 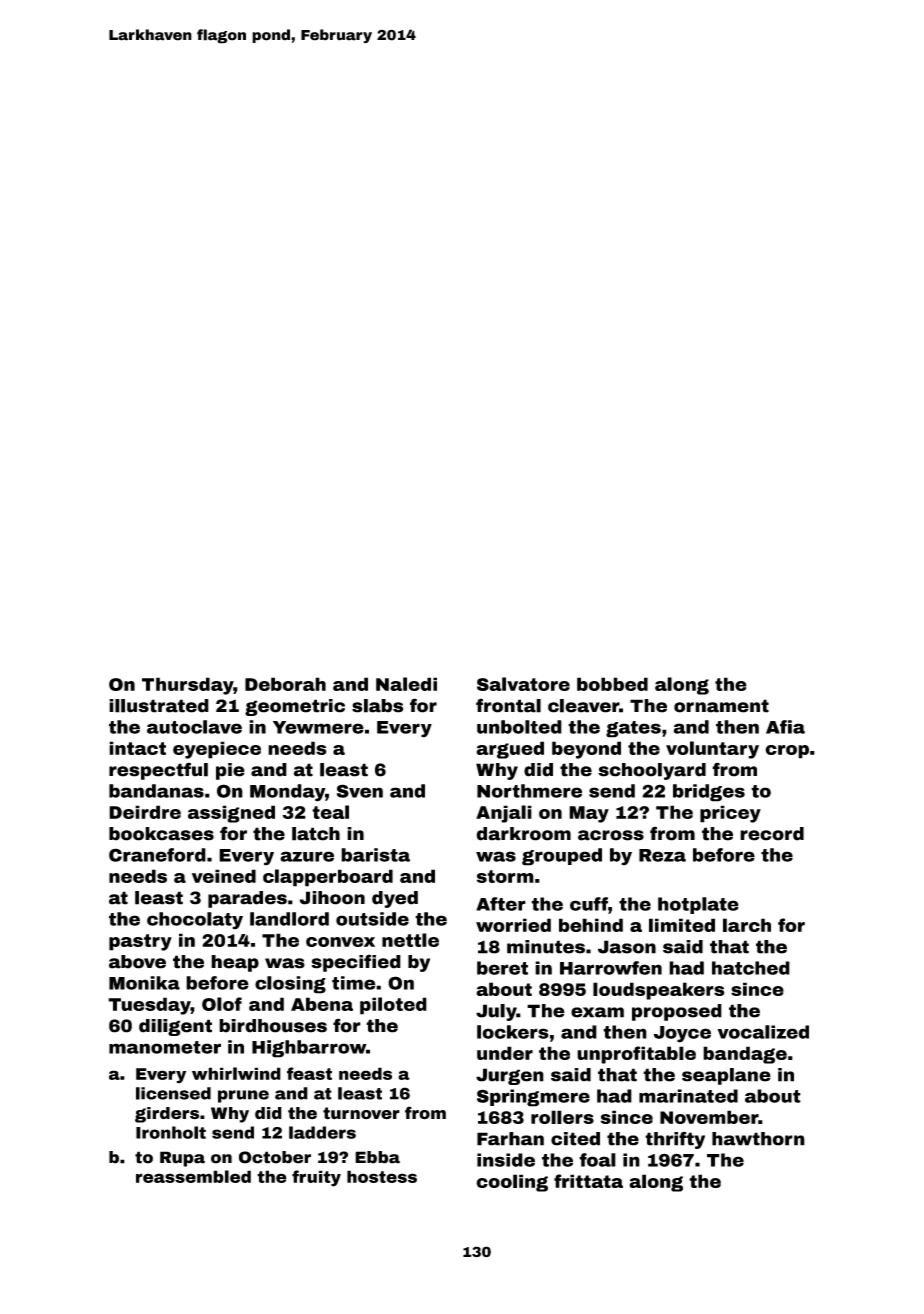 What do you see at coordinates (682, 1034) in the page?
I see `Joyce` at bounding box center [682, 1034].
